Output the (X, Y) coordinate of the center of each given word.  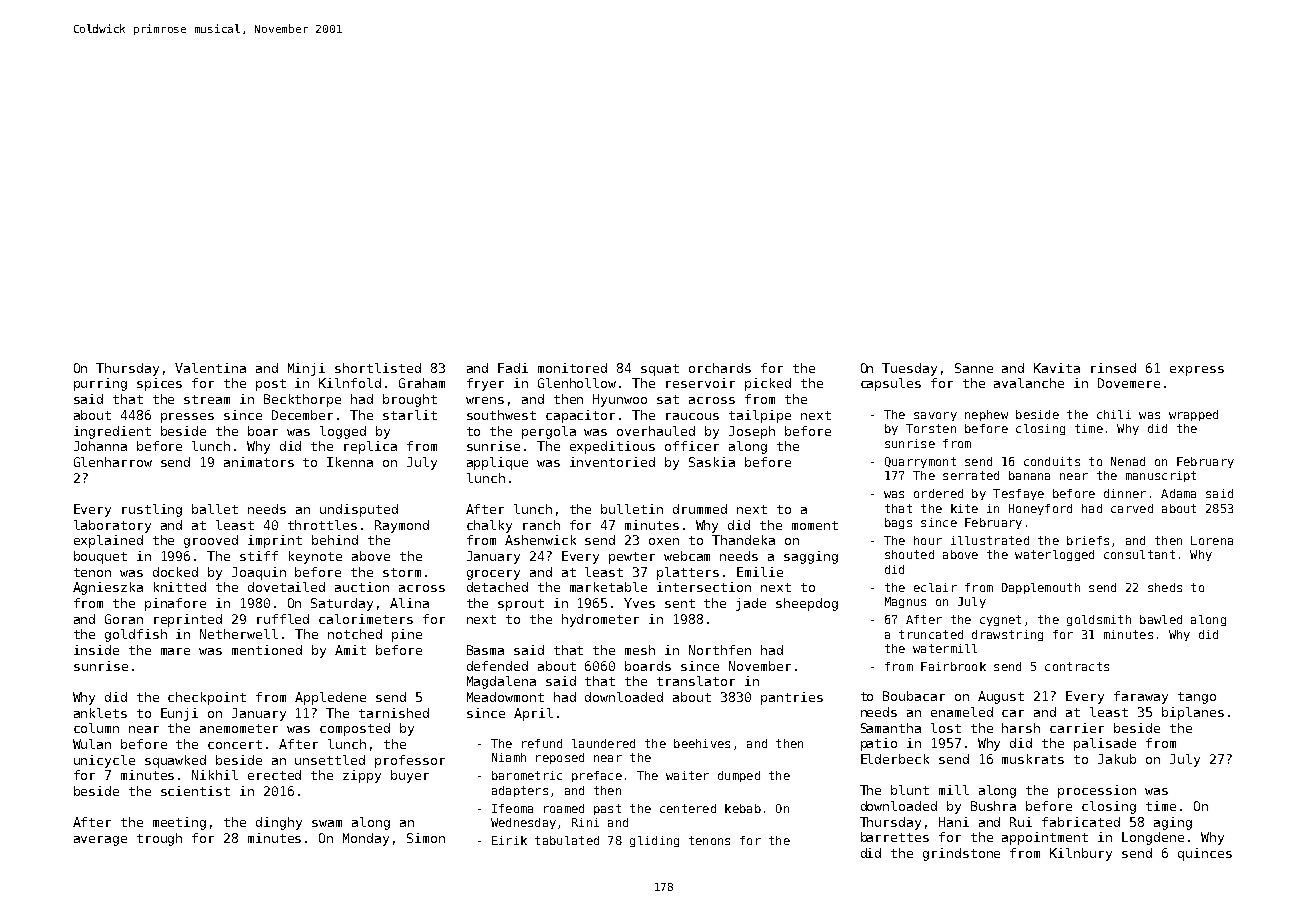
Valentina (210, 368)
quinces (1205, 854)
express (1197, 371)
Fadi (513, 368)
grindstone (961, 854)
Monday (366, 839)
